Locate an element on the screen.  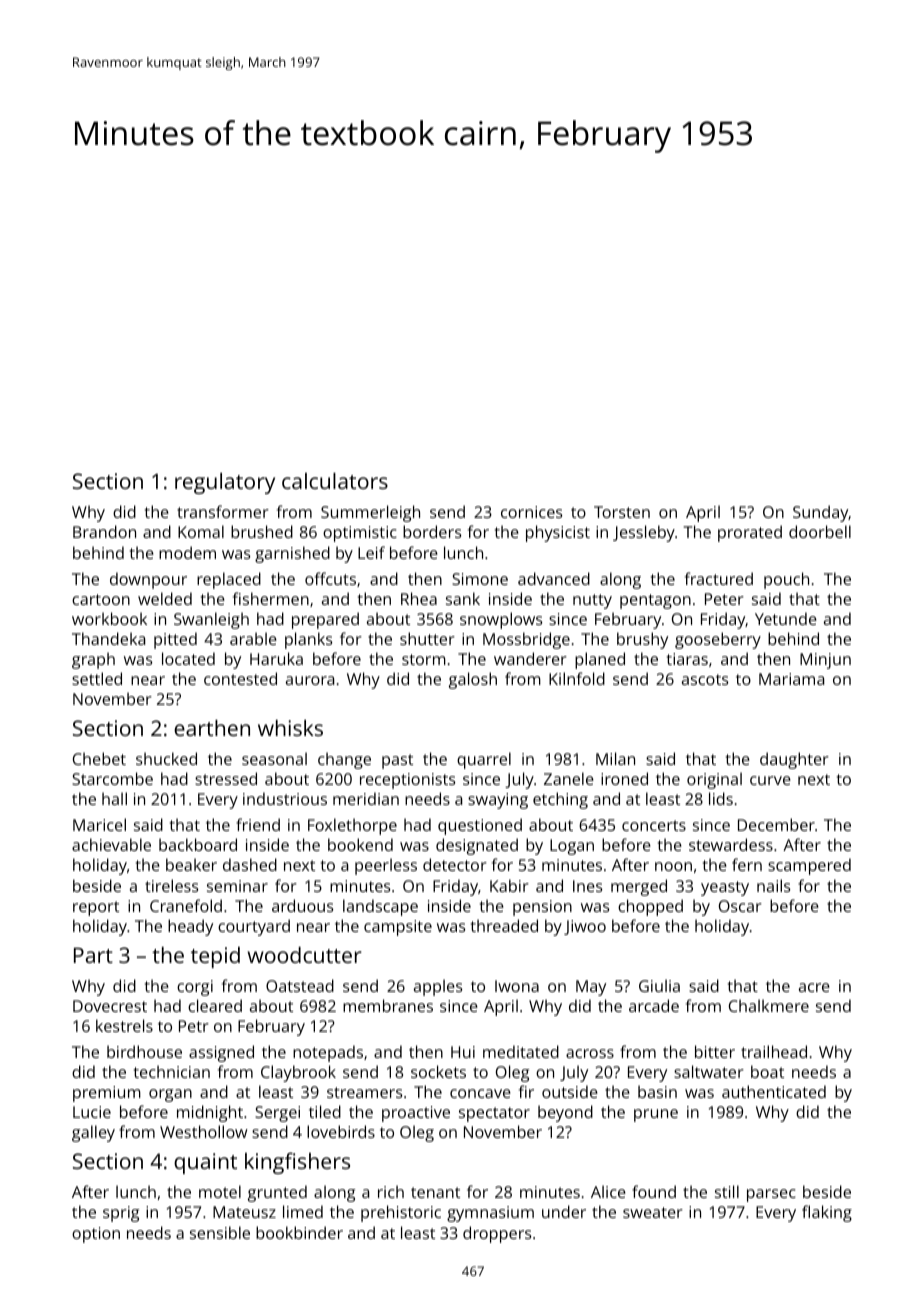
Summerleigh is located at coordinates (370, 513).
